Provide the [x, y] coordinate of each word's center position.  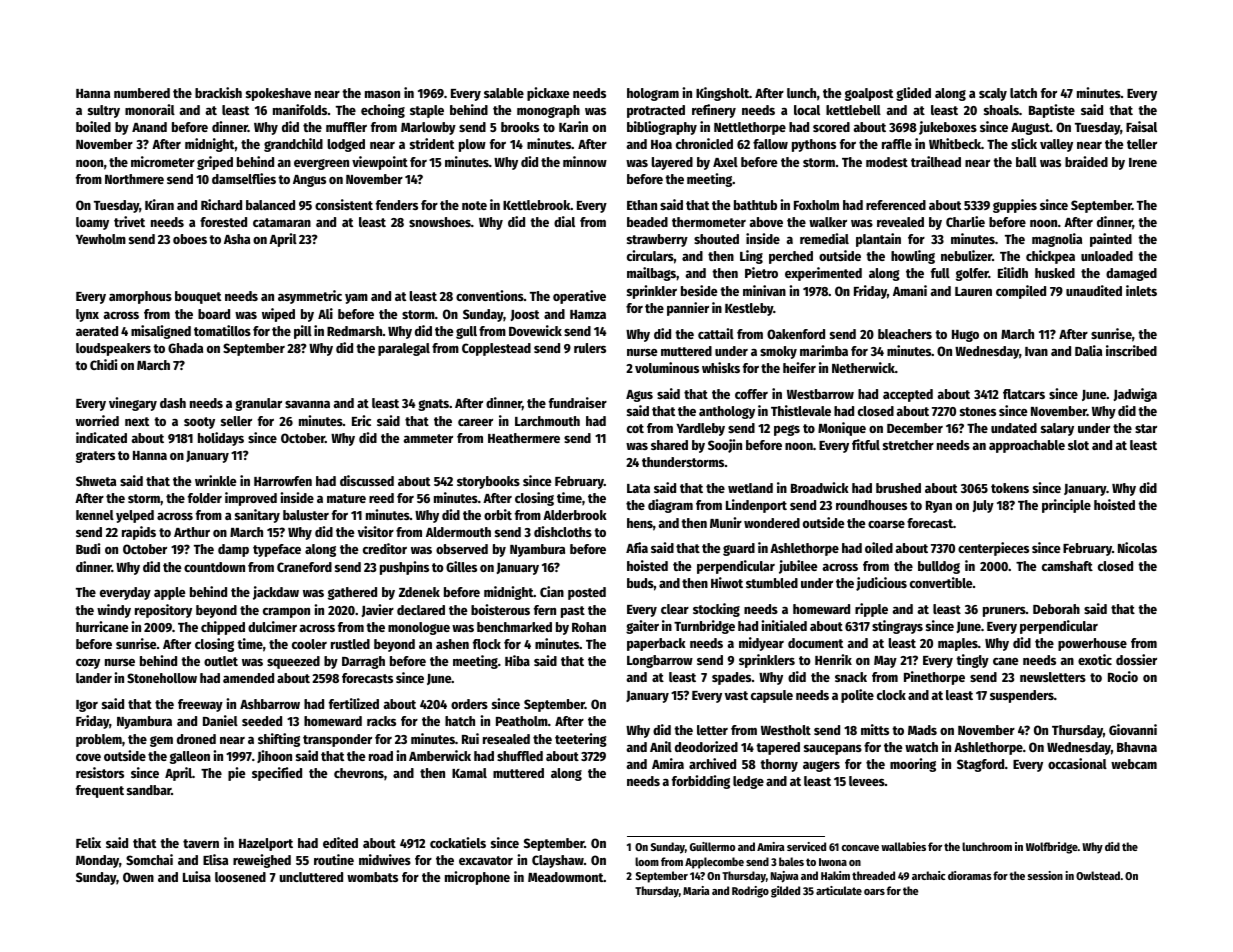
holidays [221, 439]
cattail [716, 333]
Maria [696, 890]
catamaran [282, 222]
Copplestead [496, 349]
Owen [138, 877]
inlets [1141, 290]
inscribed [1131, 350]
